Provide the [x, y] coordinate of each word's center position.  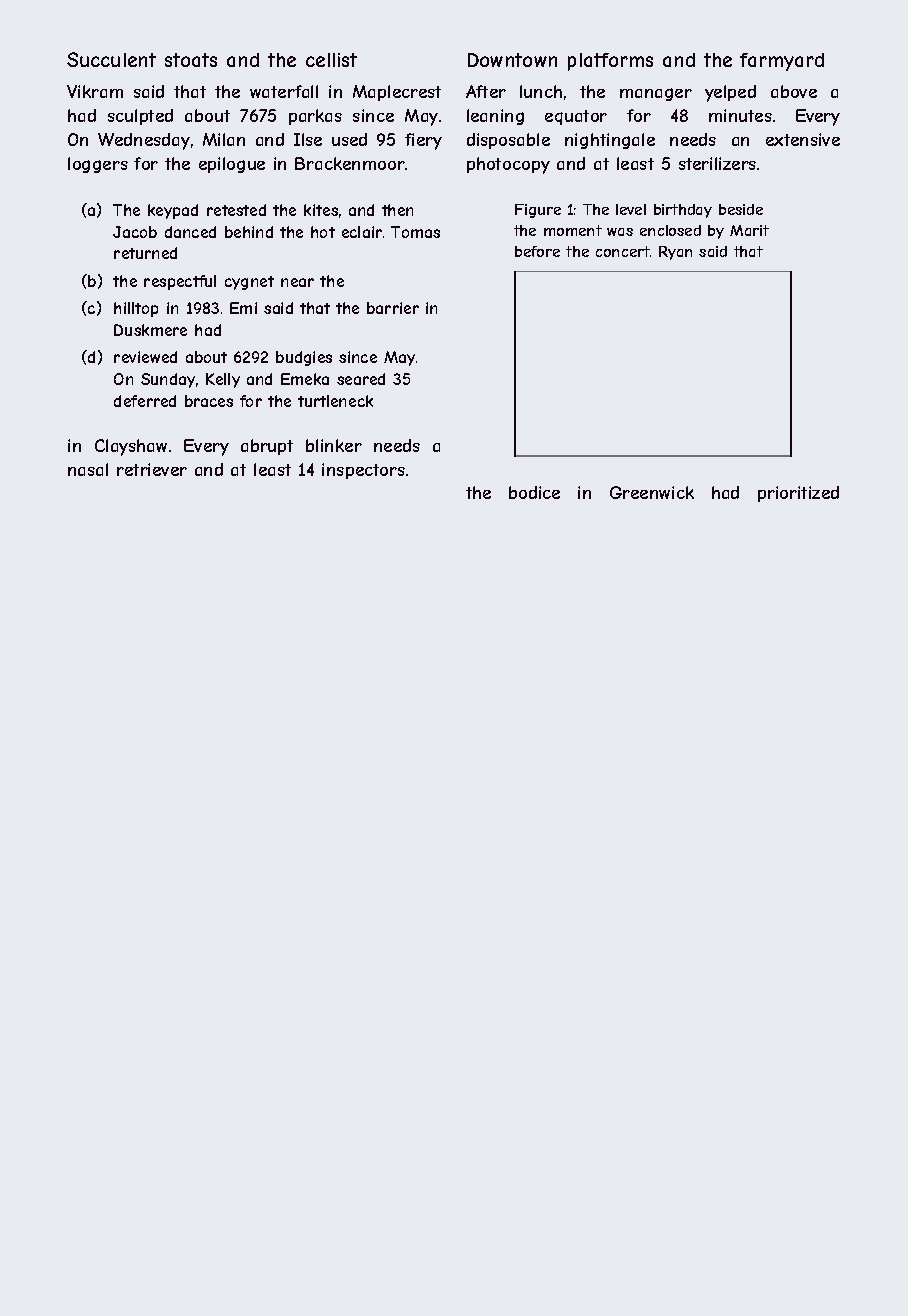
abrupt [267, 447]
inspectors [363, 471]
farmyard [782, 62]
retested [236, 210]
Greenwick [652, 492]
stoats [191, 60]
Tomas [415, 232]
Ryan [675, 253]
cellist [331, 60]
